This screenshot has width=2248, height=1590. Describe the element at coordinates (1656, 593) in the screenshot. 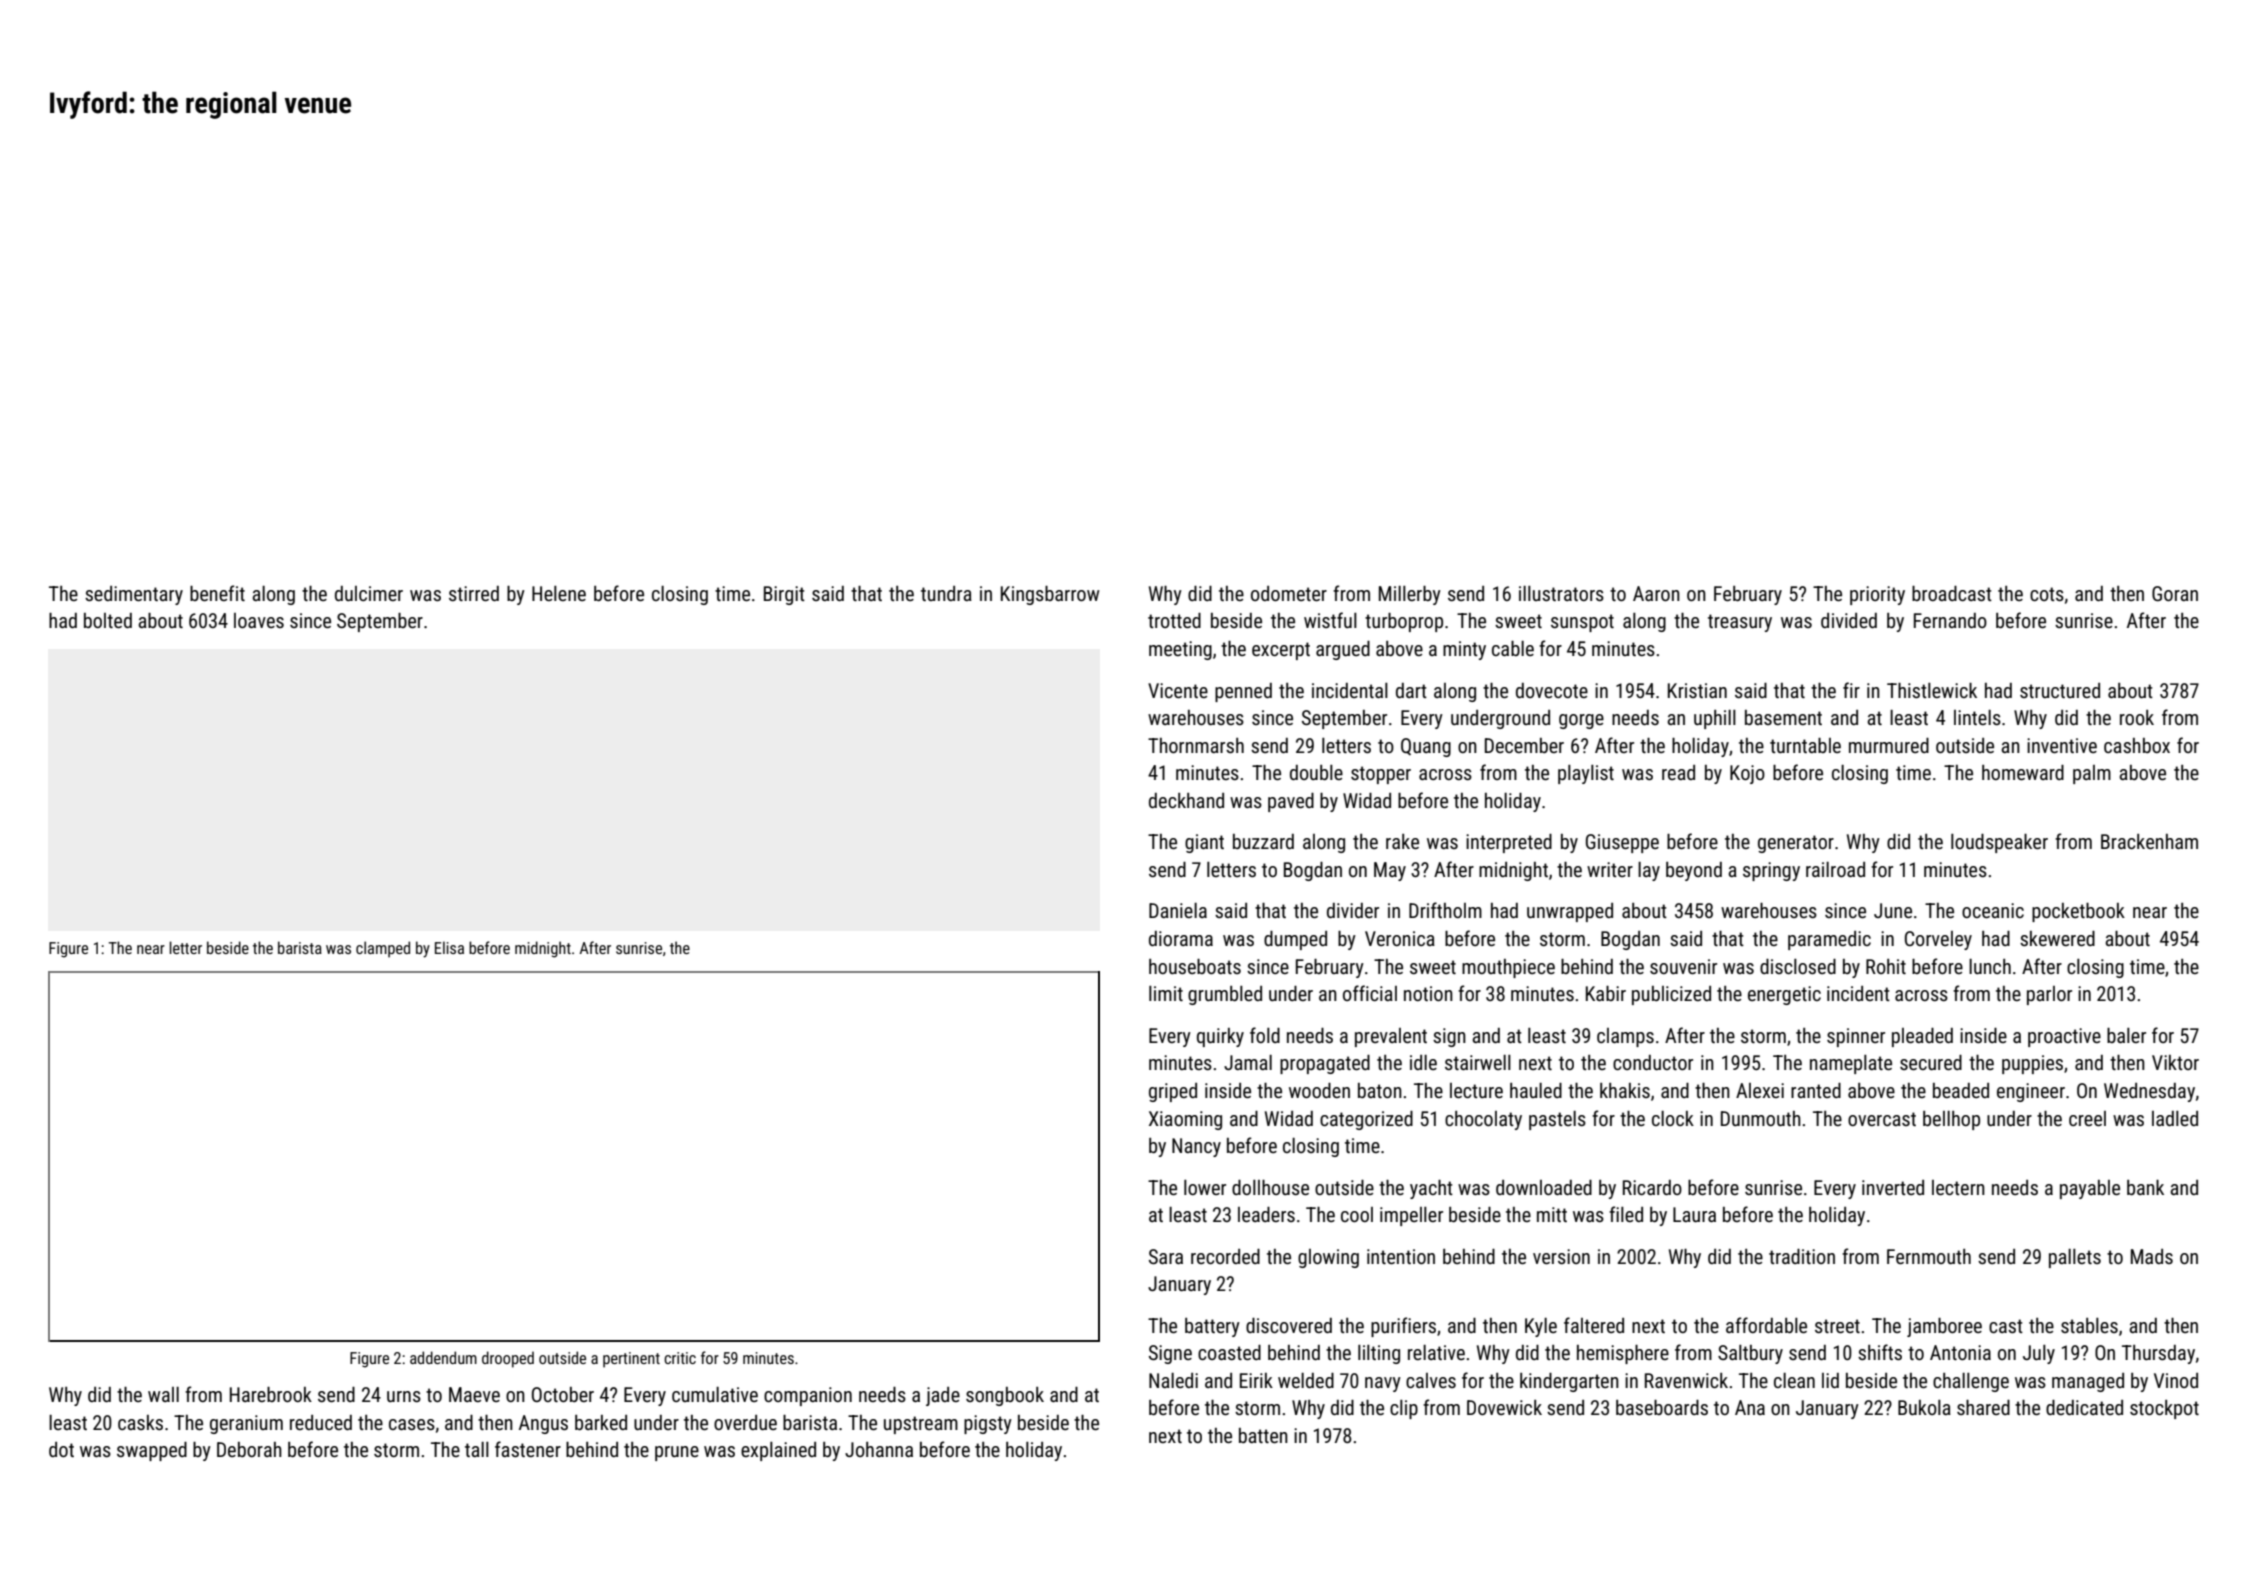

I see `Aaron` at that location.
